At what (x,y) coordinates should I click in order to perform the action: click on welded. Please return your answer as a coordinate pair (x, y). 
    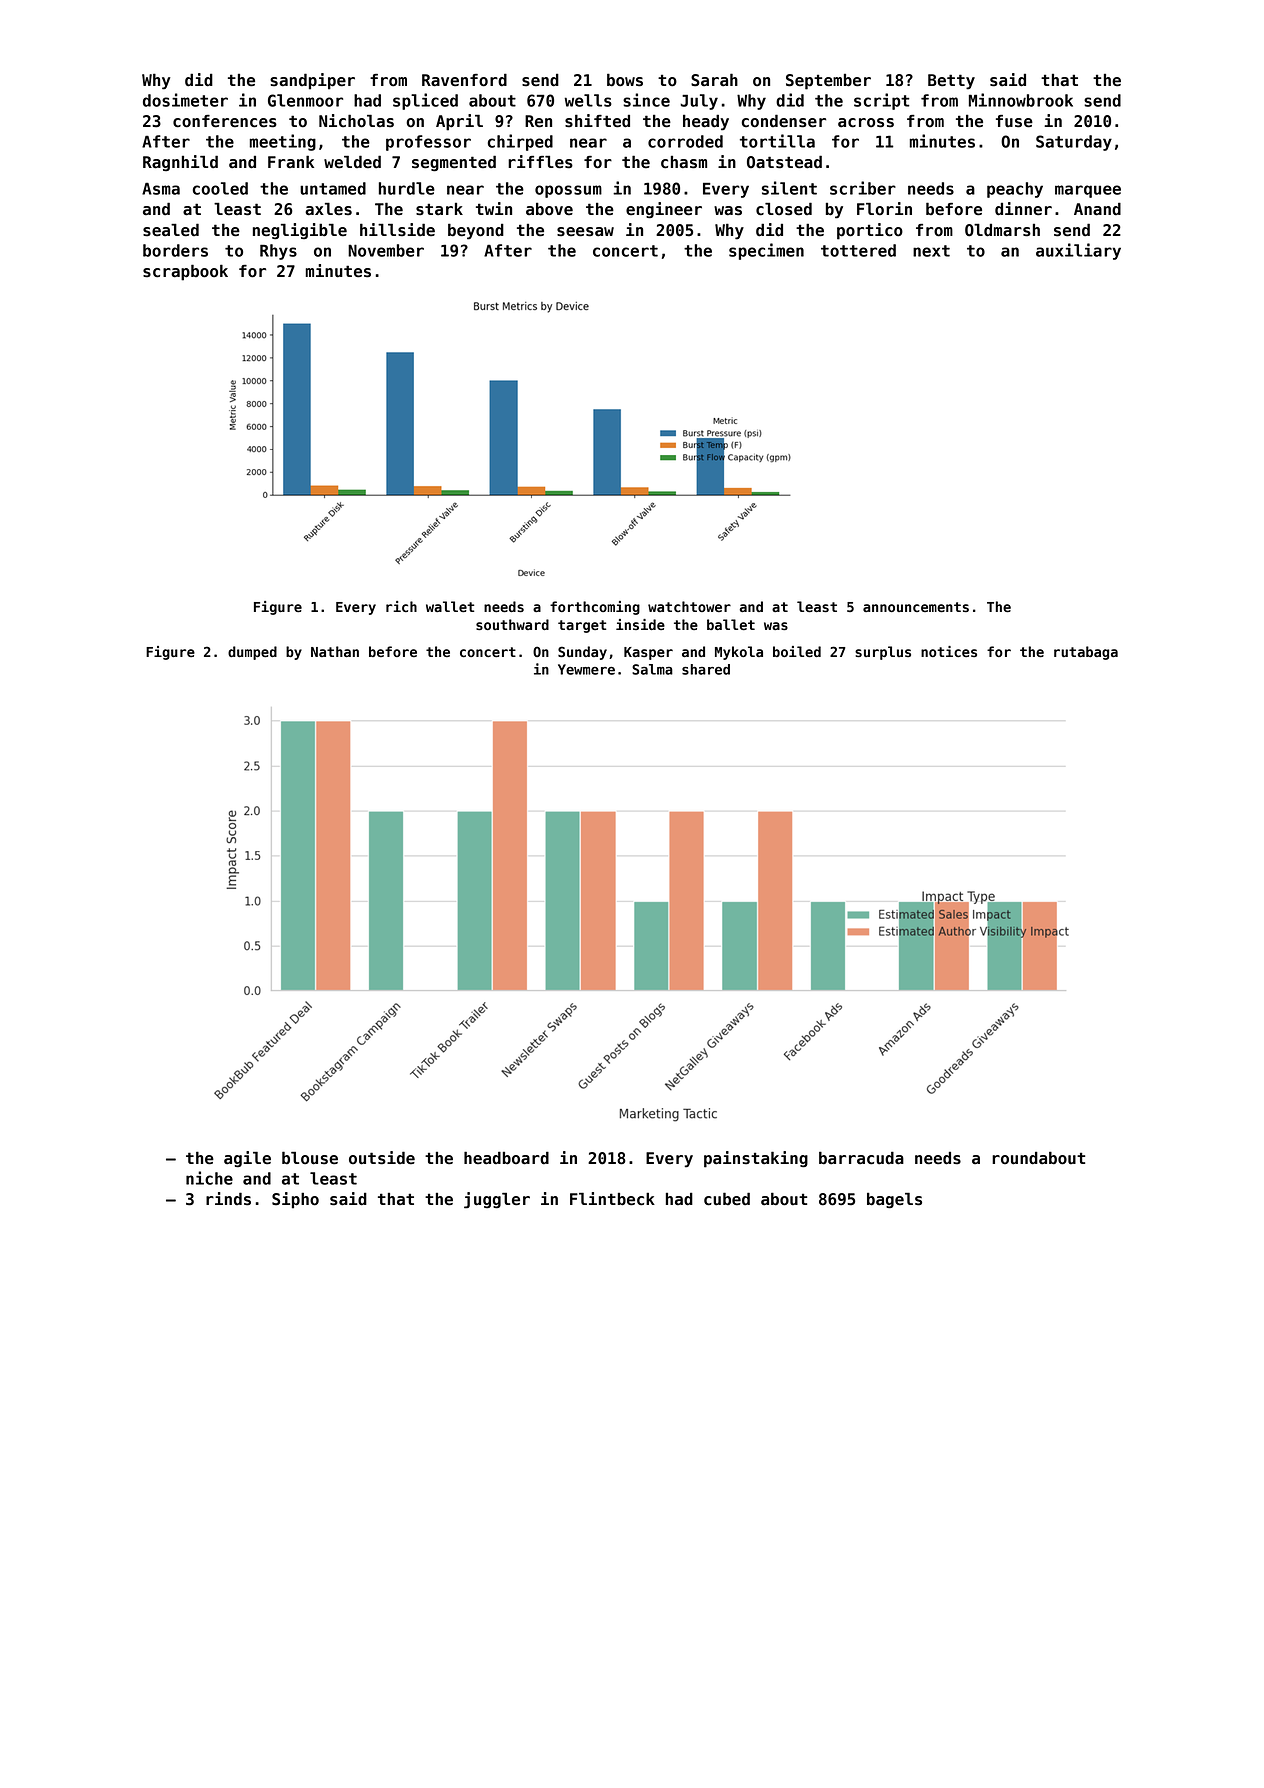
    Looking at the image, I should click on (352, 162).
